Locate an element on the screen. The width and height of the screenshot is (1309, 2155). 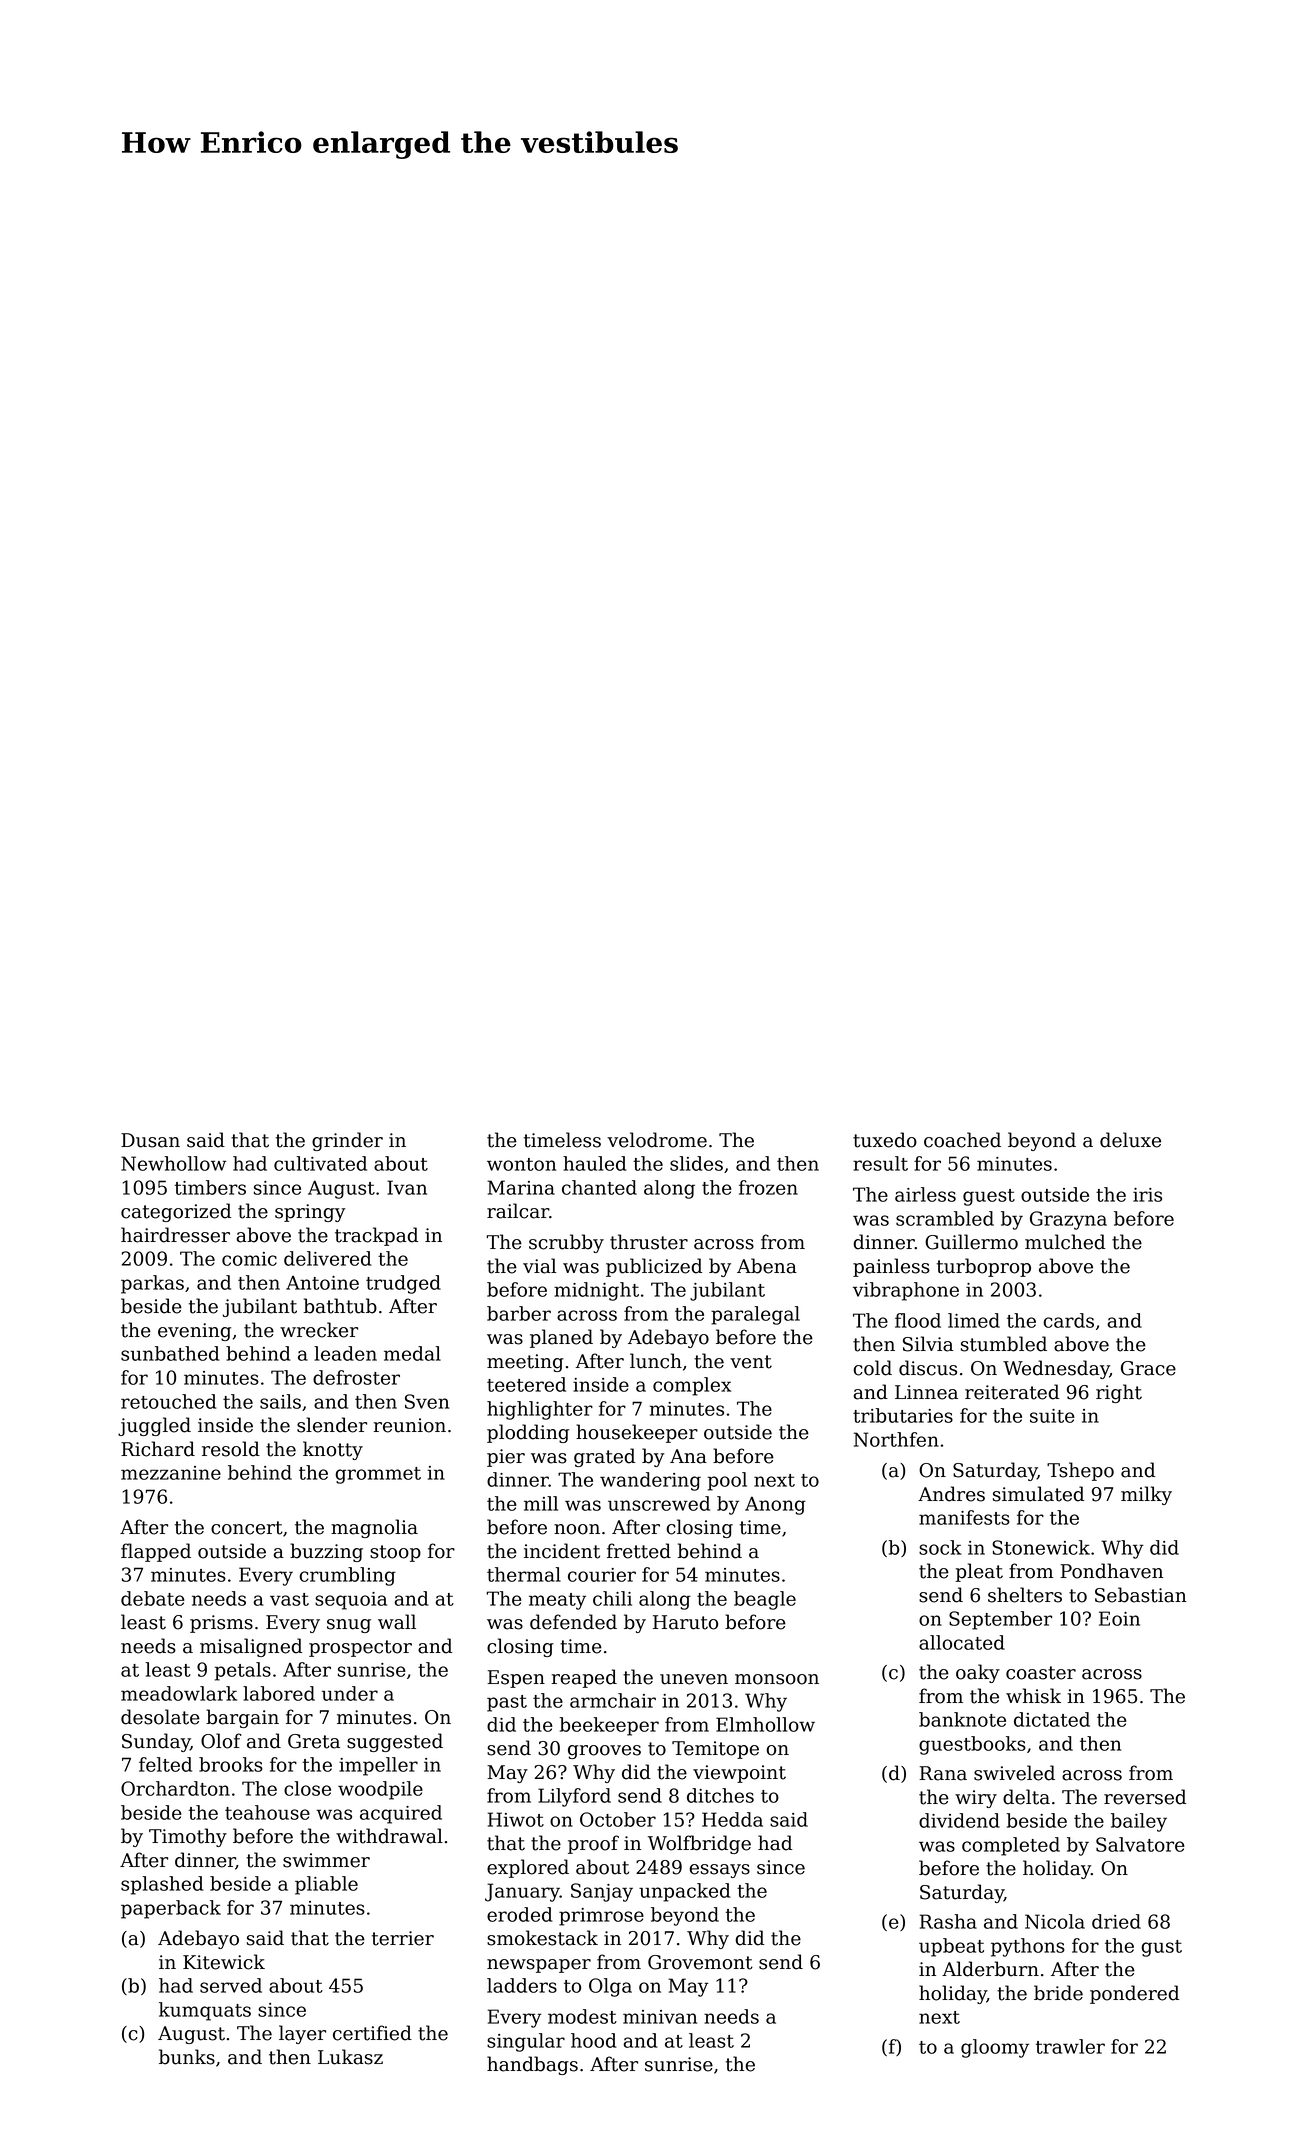
noon is located at coordinates (577, 1529).
